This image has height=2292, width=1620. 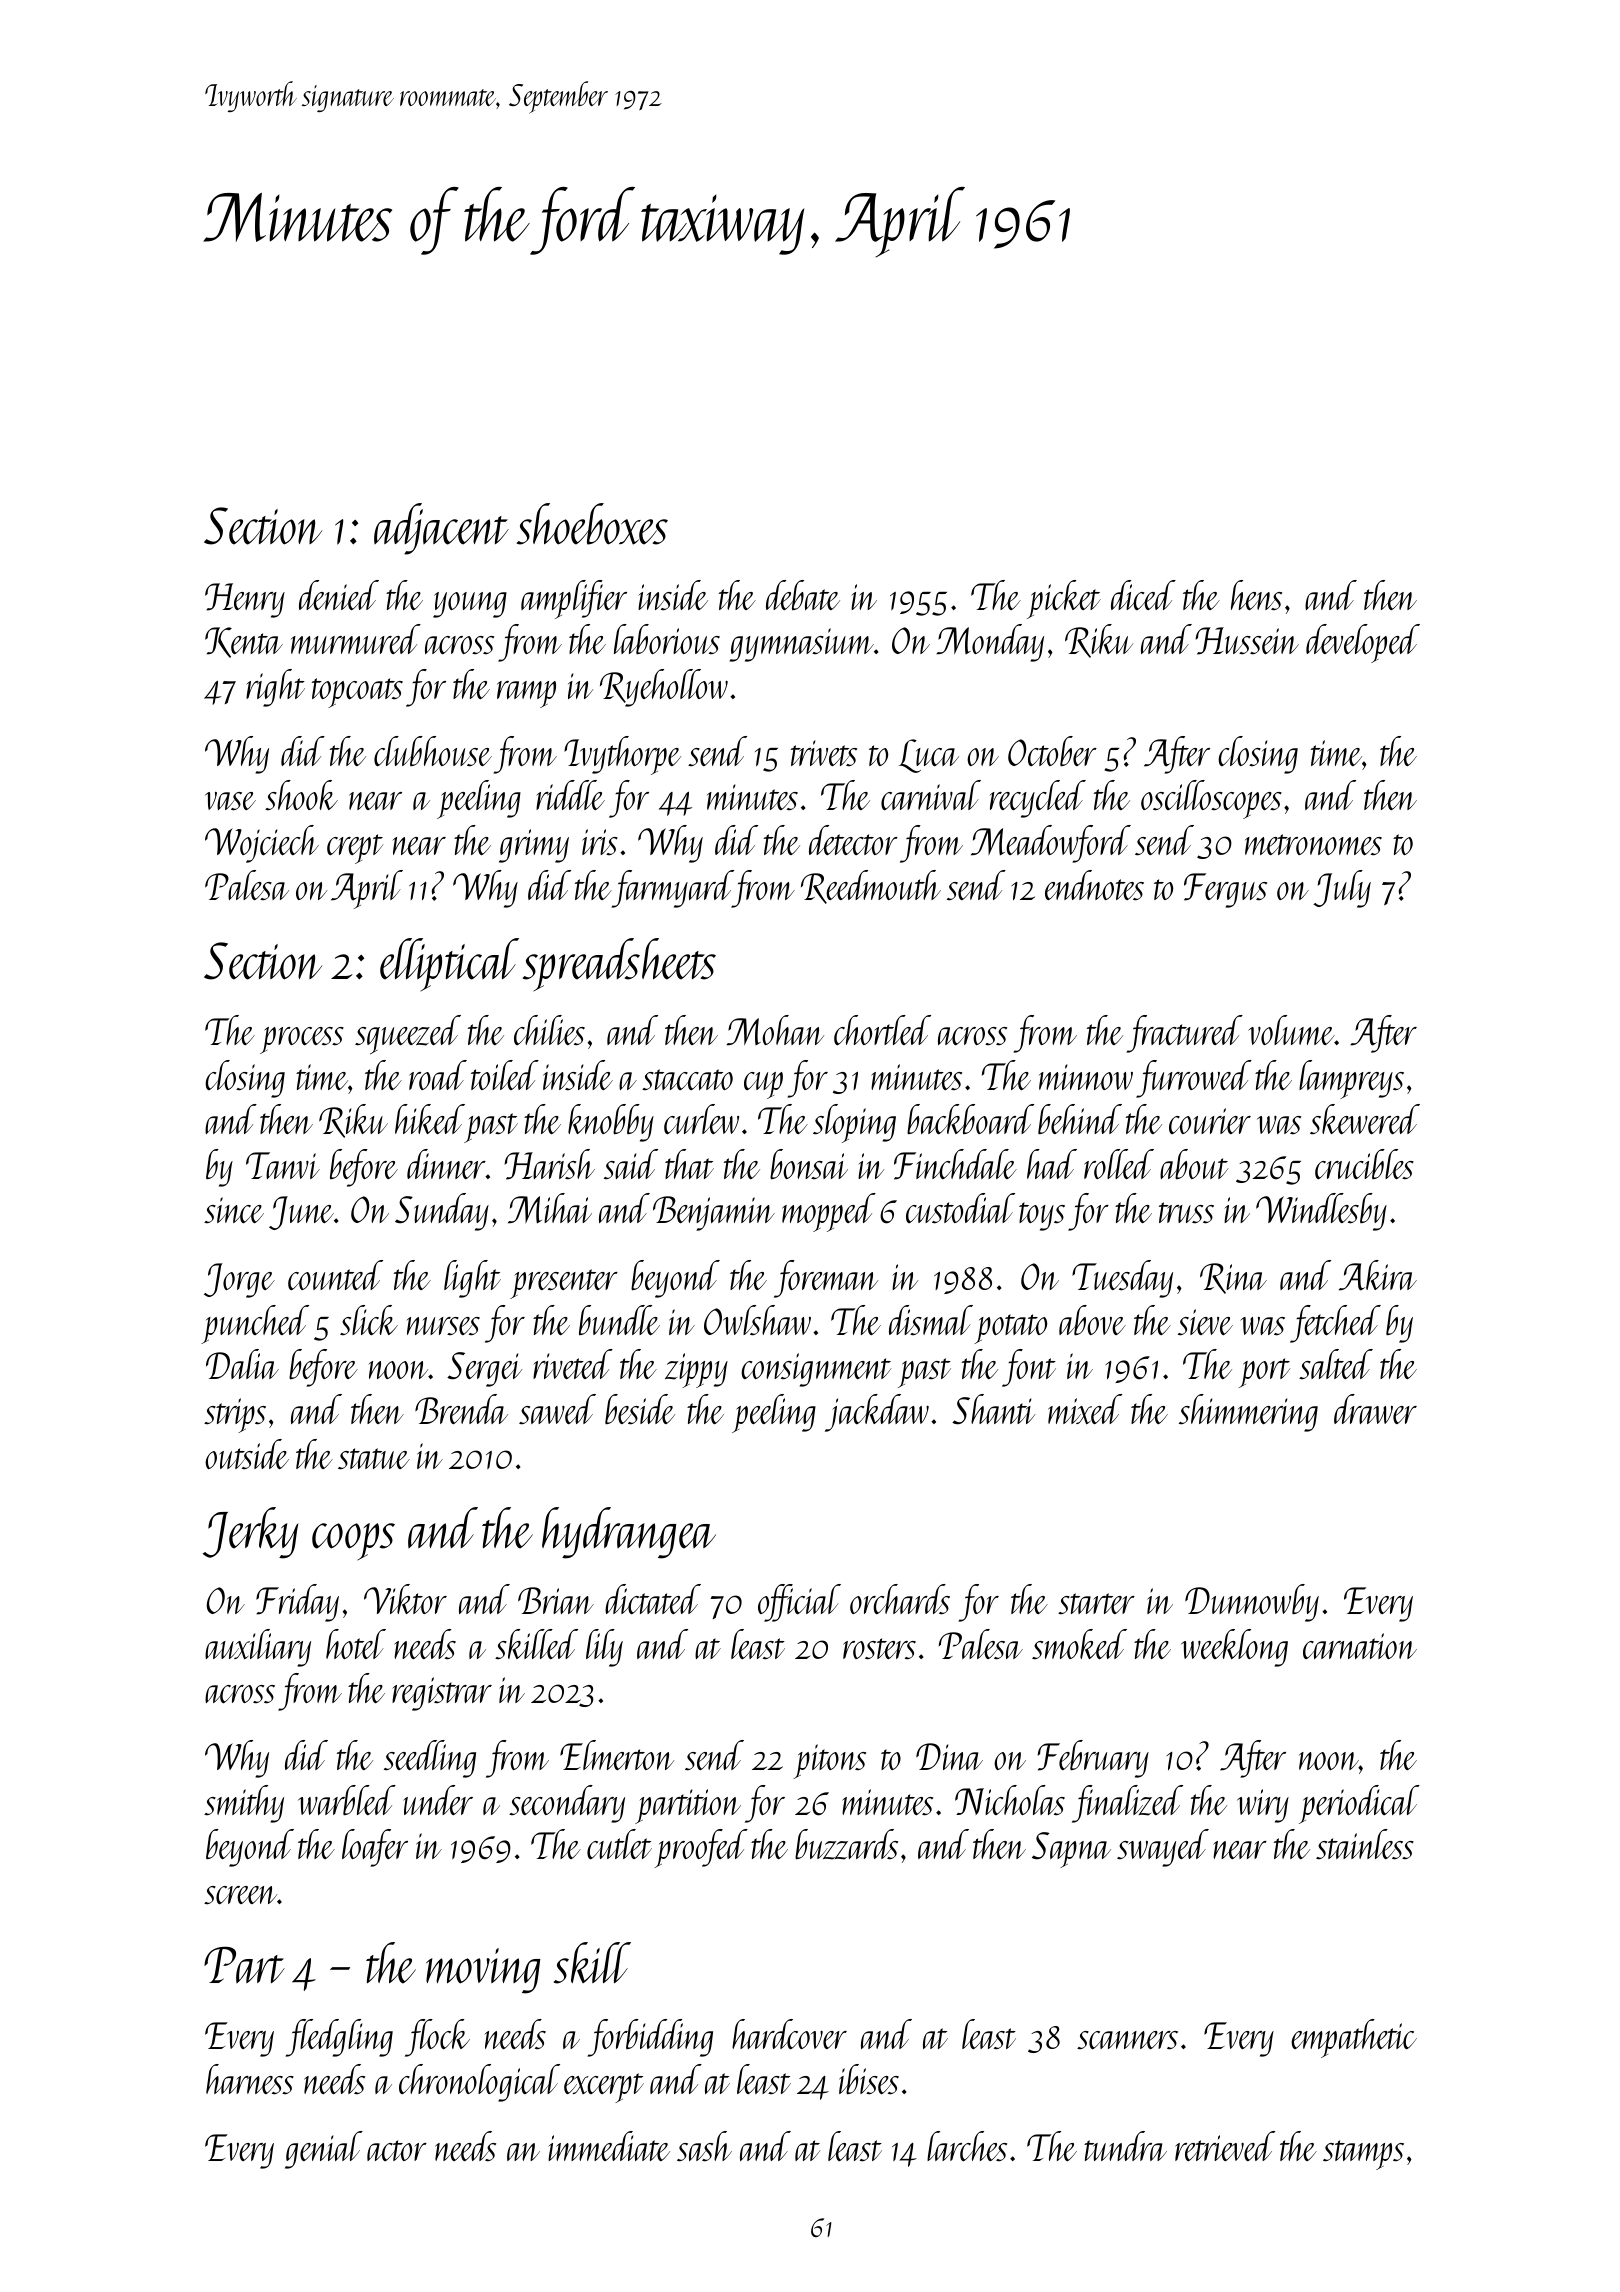 What do you see at coordinates (803, 595) in the image?
I see `debate` at bounding box center [803, 595].
